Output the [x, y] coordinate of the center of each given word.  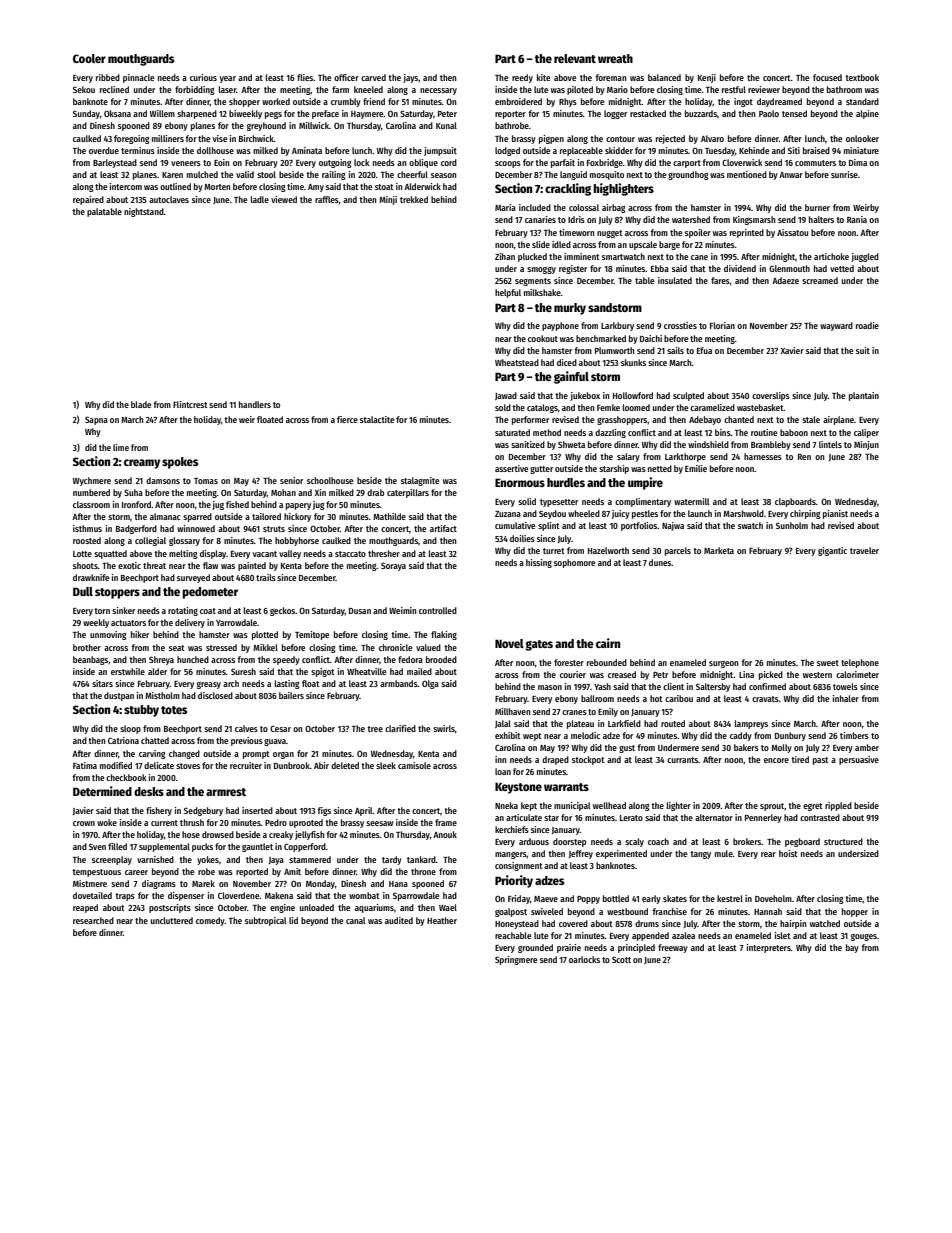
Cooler [89, 58]
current [164, 823]
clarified [400, 728]
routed [673, 723]
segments [533, 282]
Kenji [707, 78]
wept [532, 737]
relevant [575, 58]
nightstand [144, 212]
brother [87, 647]
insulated [675, 280]
